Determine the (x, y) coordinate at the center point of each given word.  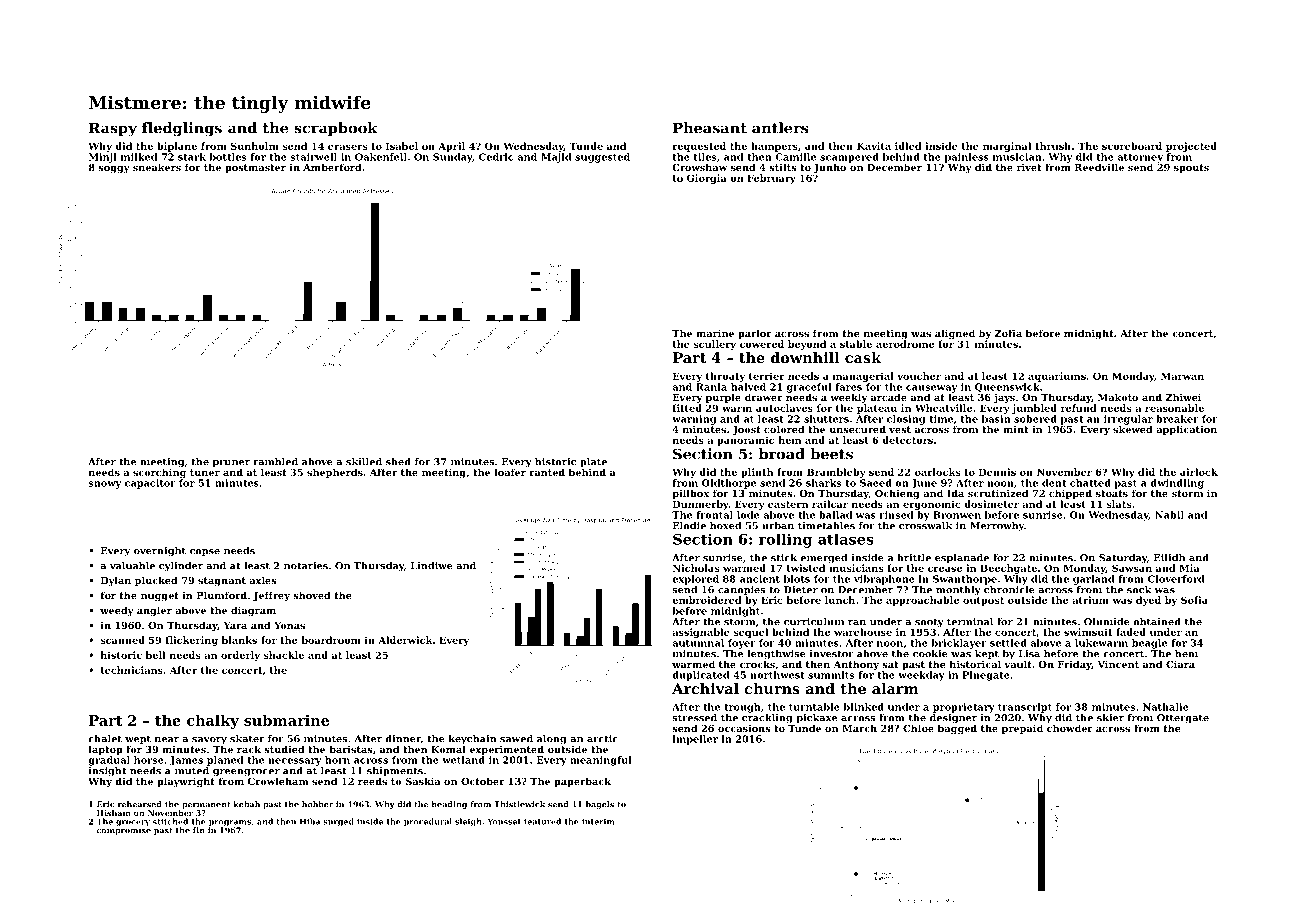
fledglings (182, 129)
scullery (714, 345)
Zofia (1008, 333)
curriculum (814, 622)
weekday (921, 676)
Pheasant (710, 128)
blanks (239, 640)
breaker (1177, 419)
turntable (814, 707)
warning (694, 420)
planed (225, 761)
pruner (231, 464)
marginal (1007, 147)
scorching (159, 473)
